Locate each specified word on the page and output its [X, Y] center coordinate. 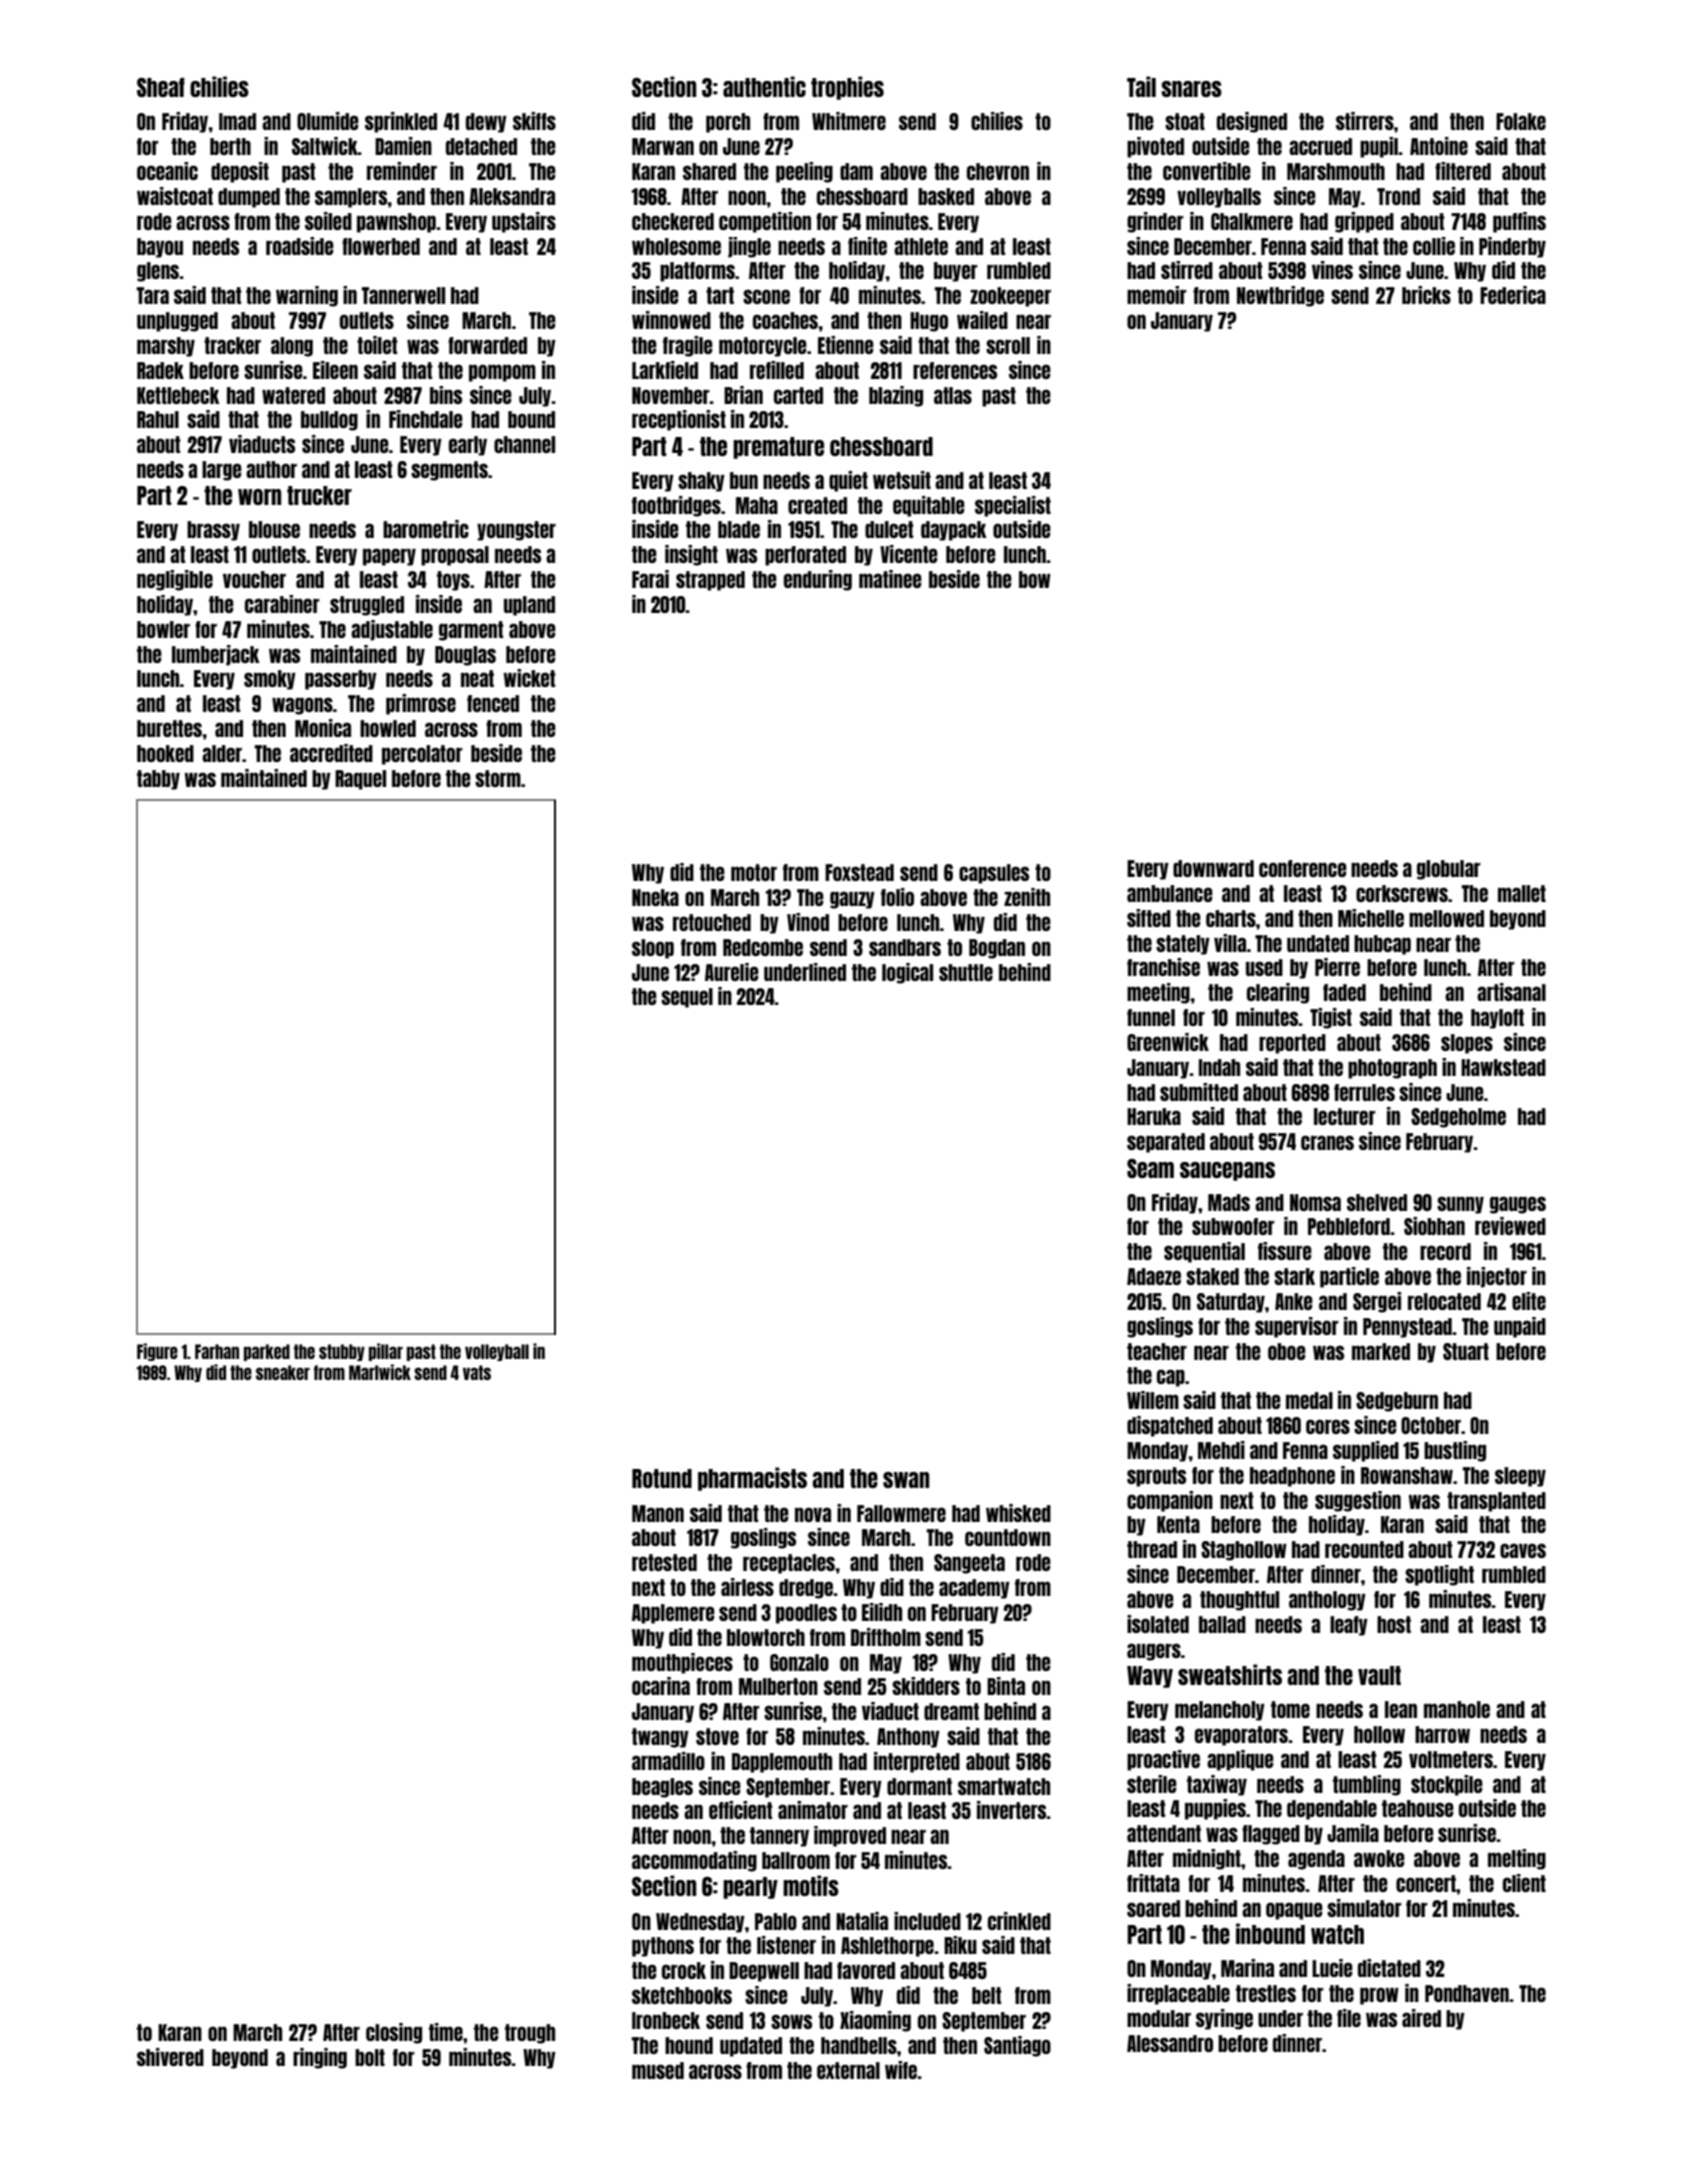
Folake [1521, 121]
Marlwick [380, 1372]
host [1394, 1624]
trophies [847, 88]
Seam [1150, 1168]
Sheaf [161, 87]
